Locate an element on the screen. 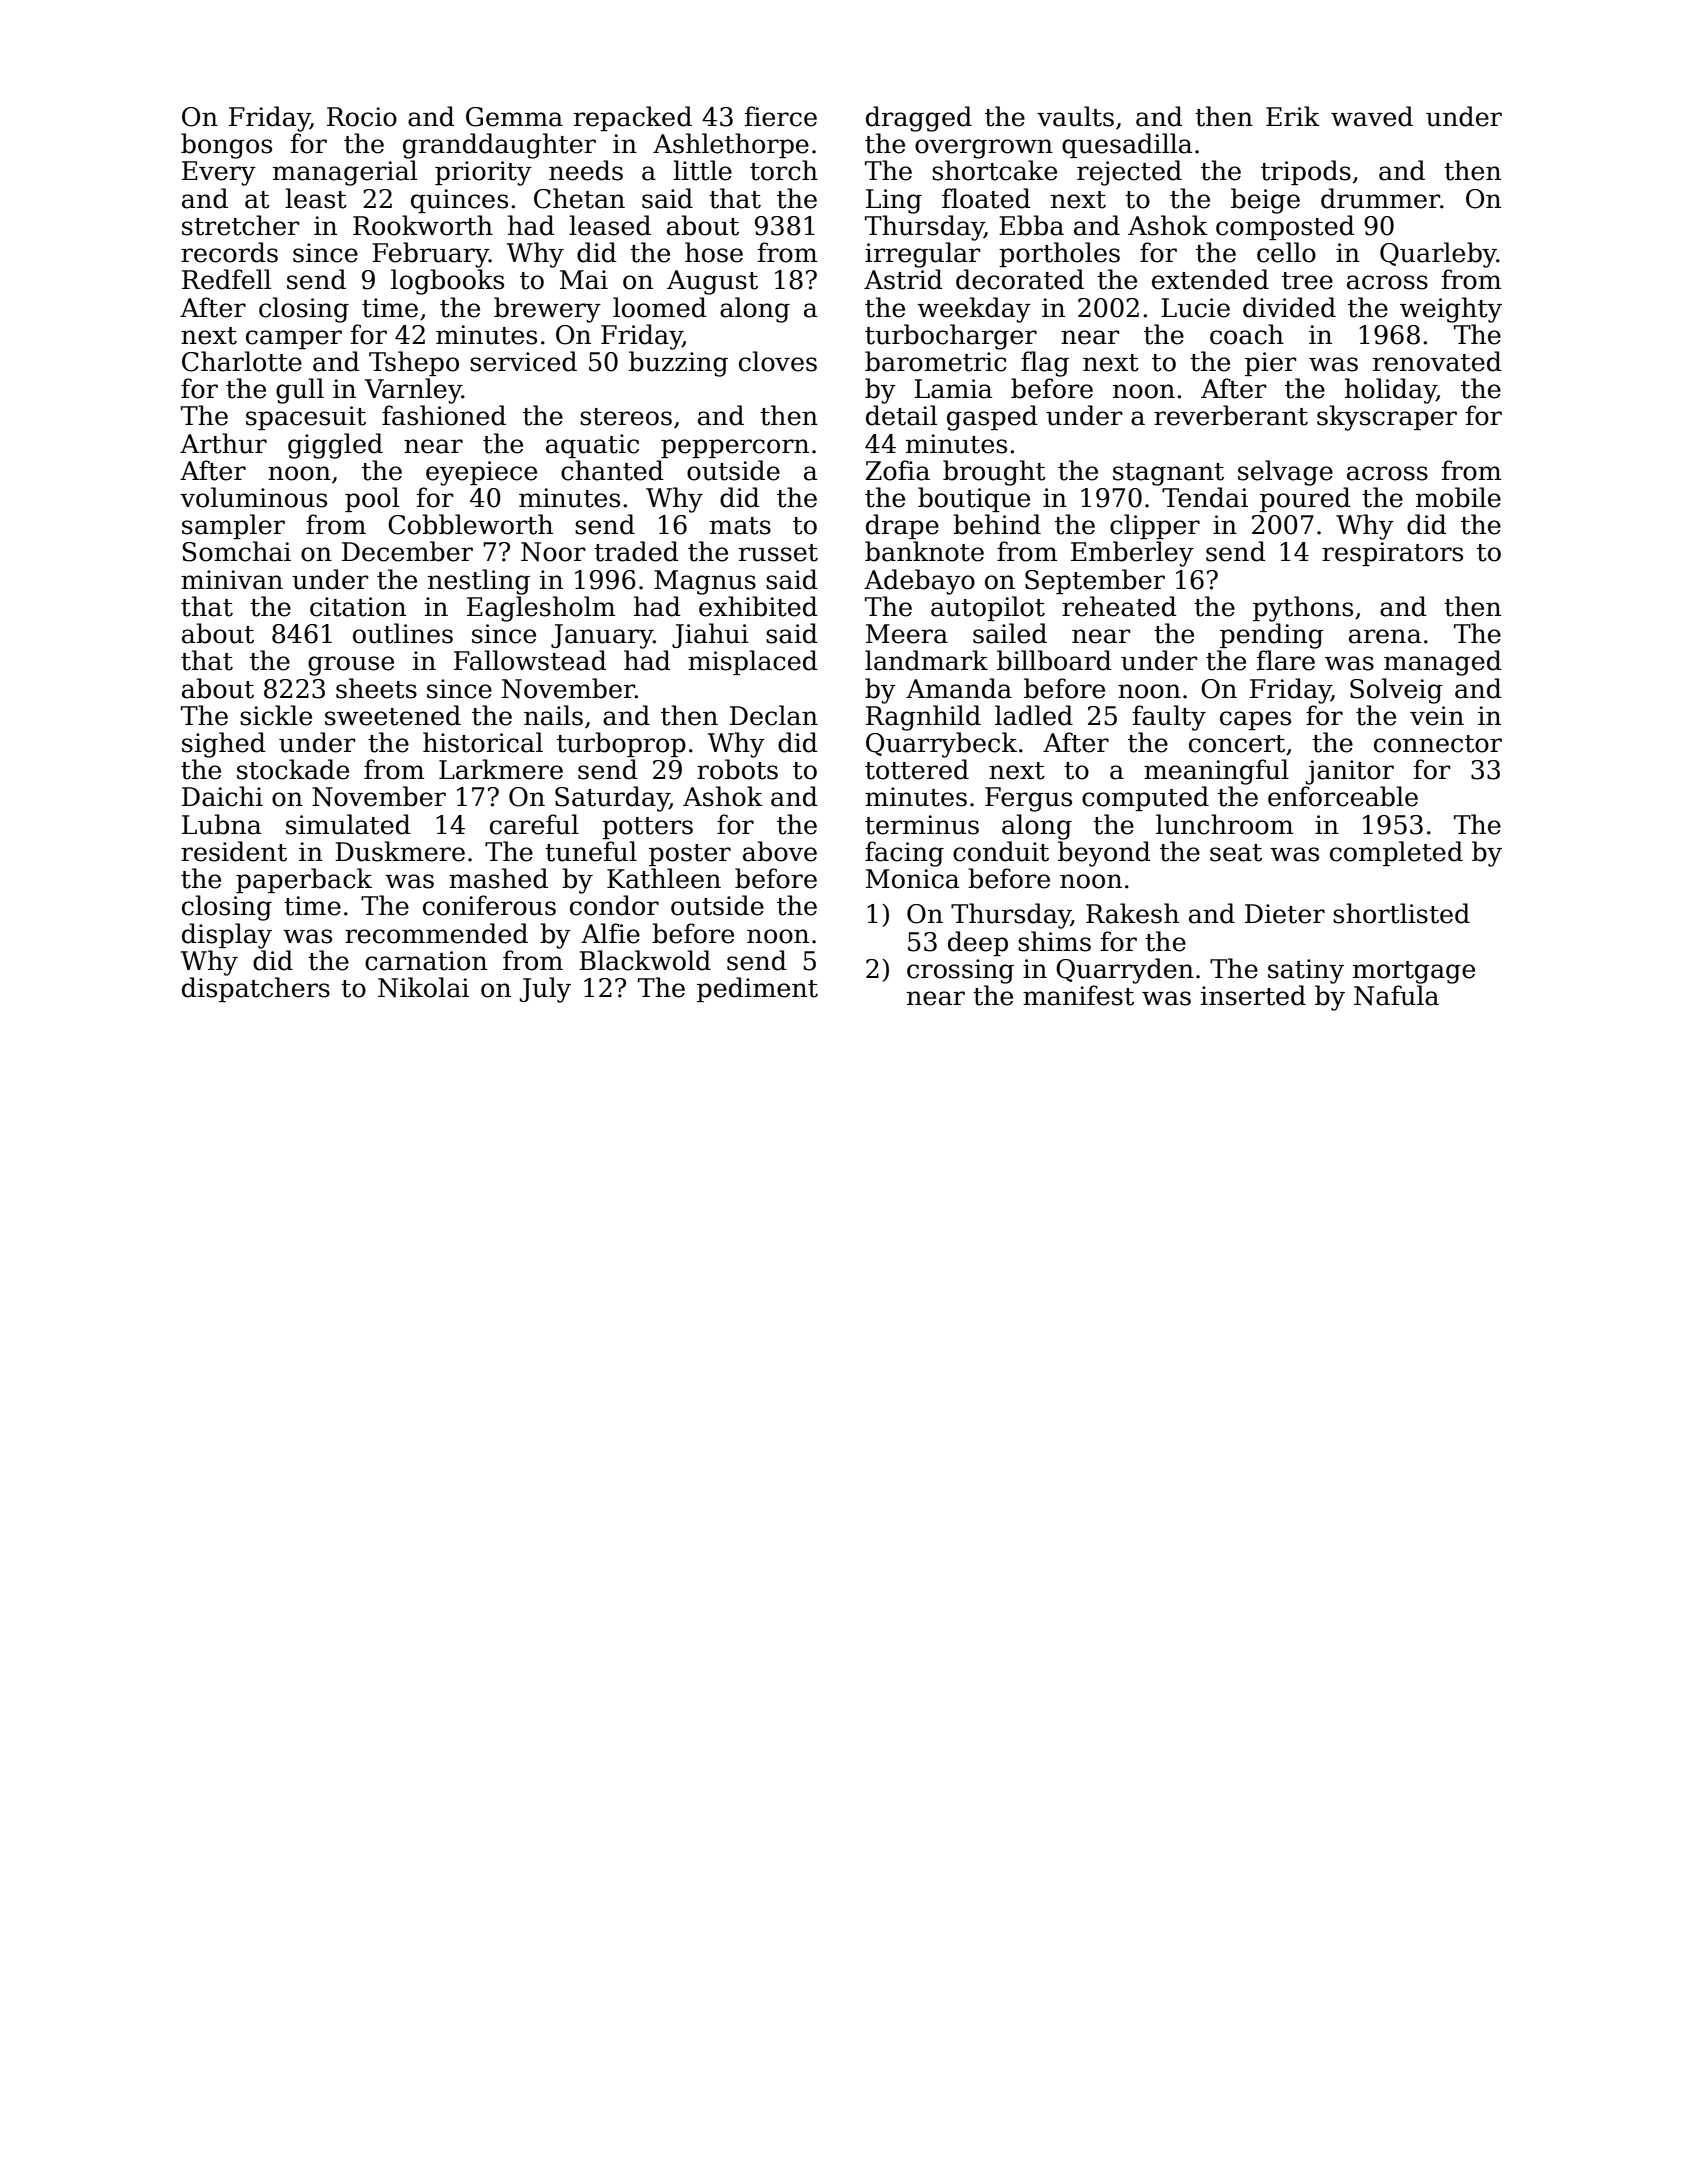 This screenshot has height=2178, width=1683. resident is located at coordinates (234, 851).
